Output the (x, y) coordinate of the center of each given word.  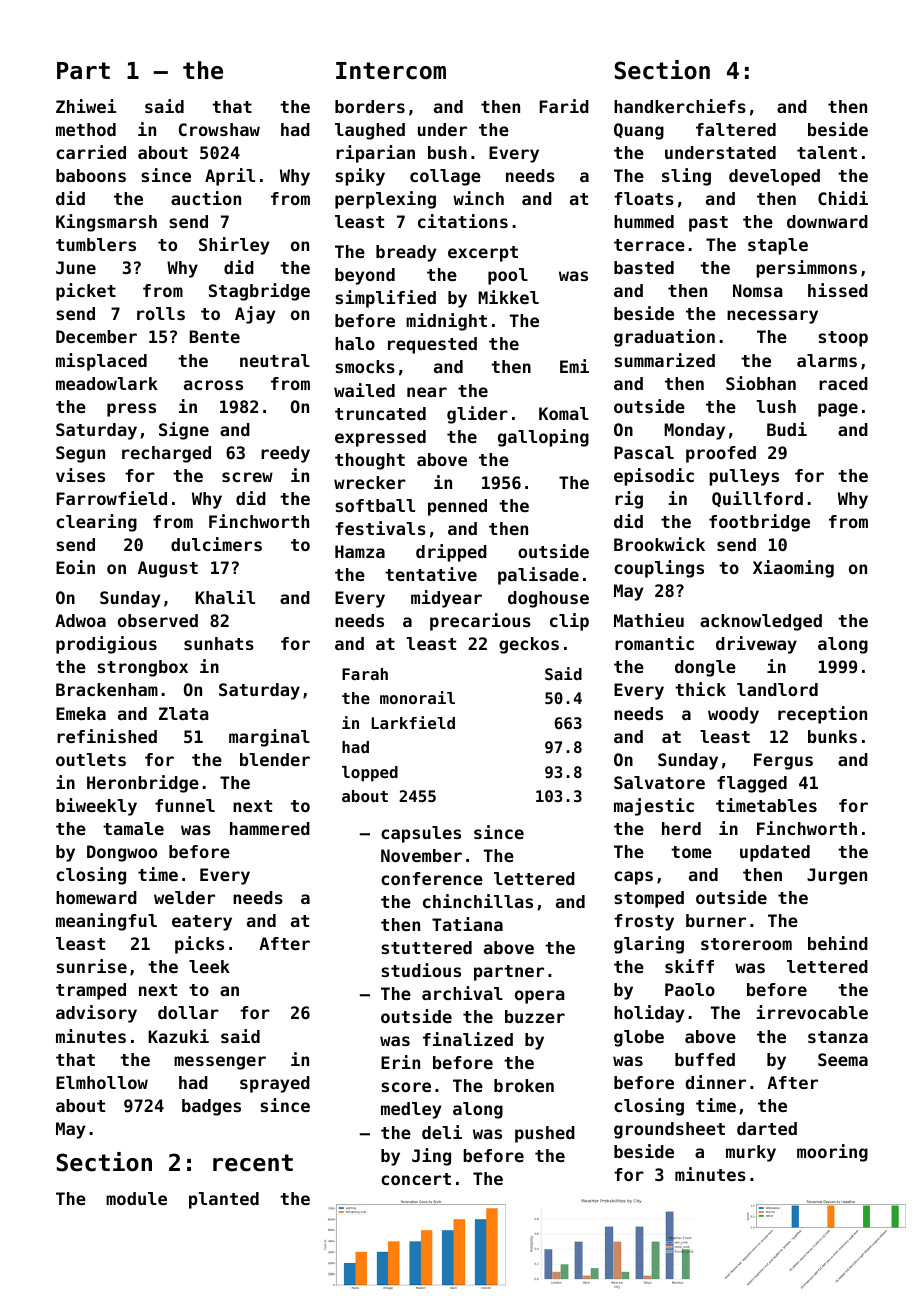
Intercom (391, 71)
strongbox (142, 668)
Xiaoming (793, 569)
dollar (188, 1012)
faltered (736, 129)
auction (206, 198)
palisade (538, 576)
